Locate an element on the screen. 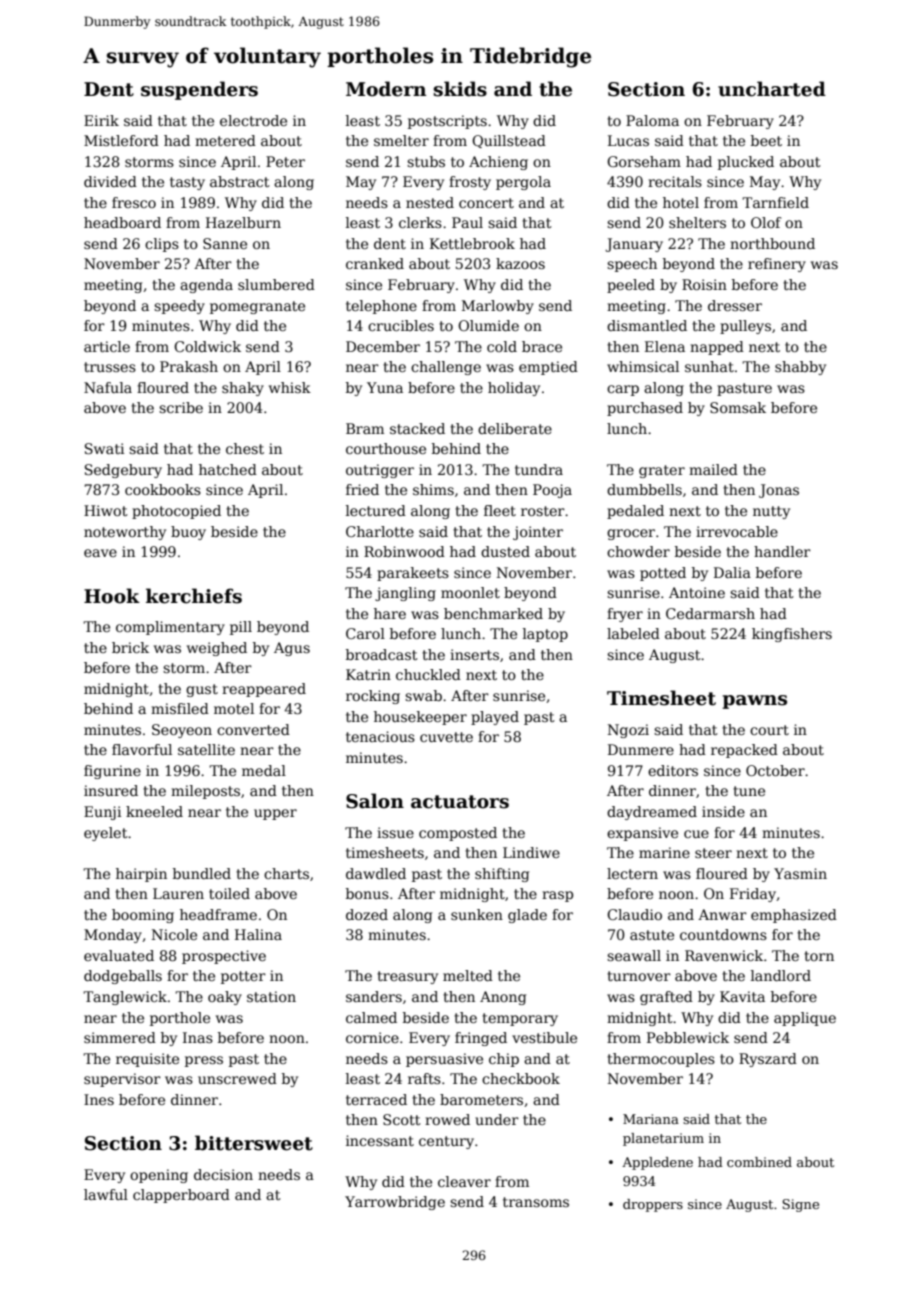  dodgeballs is located at coordinates (123, 977).
